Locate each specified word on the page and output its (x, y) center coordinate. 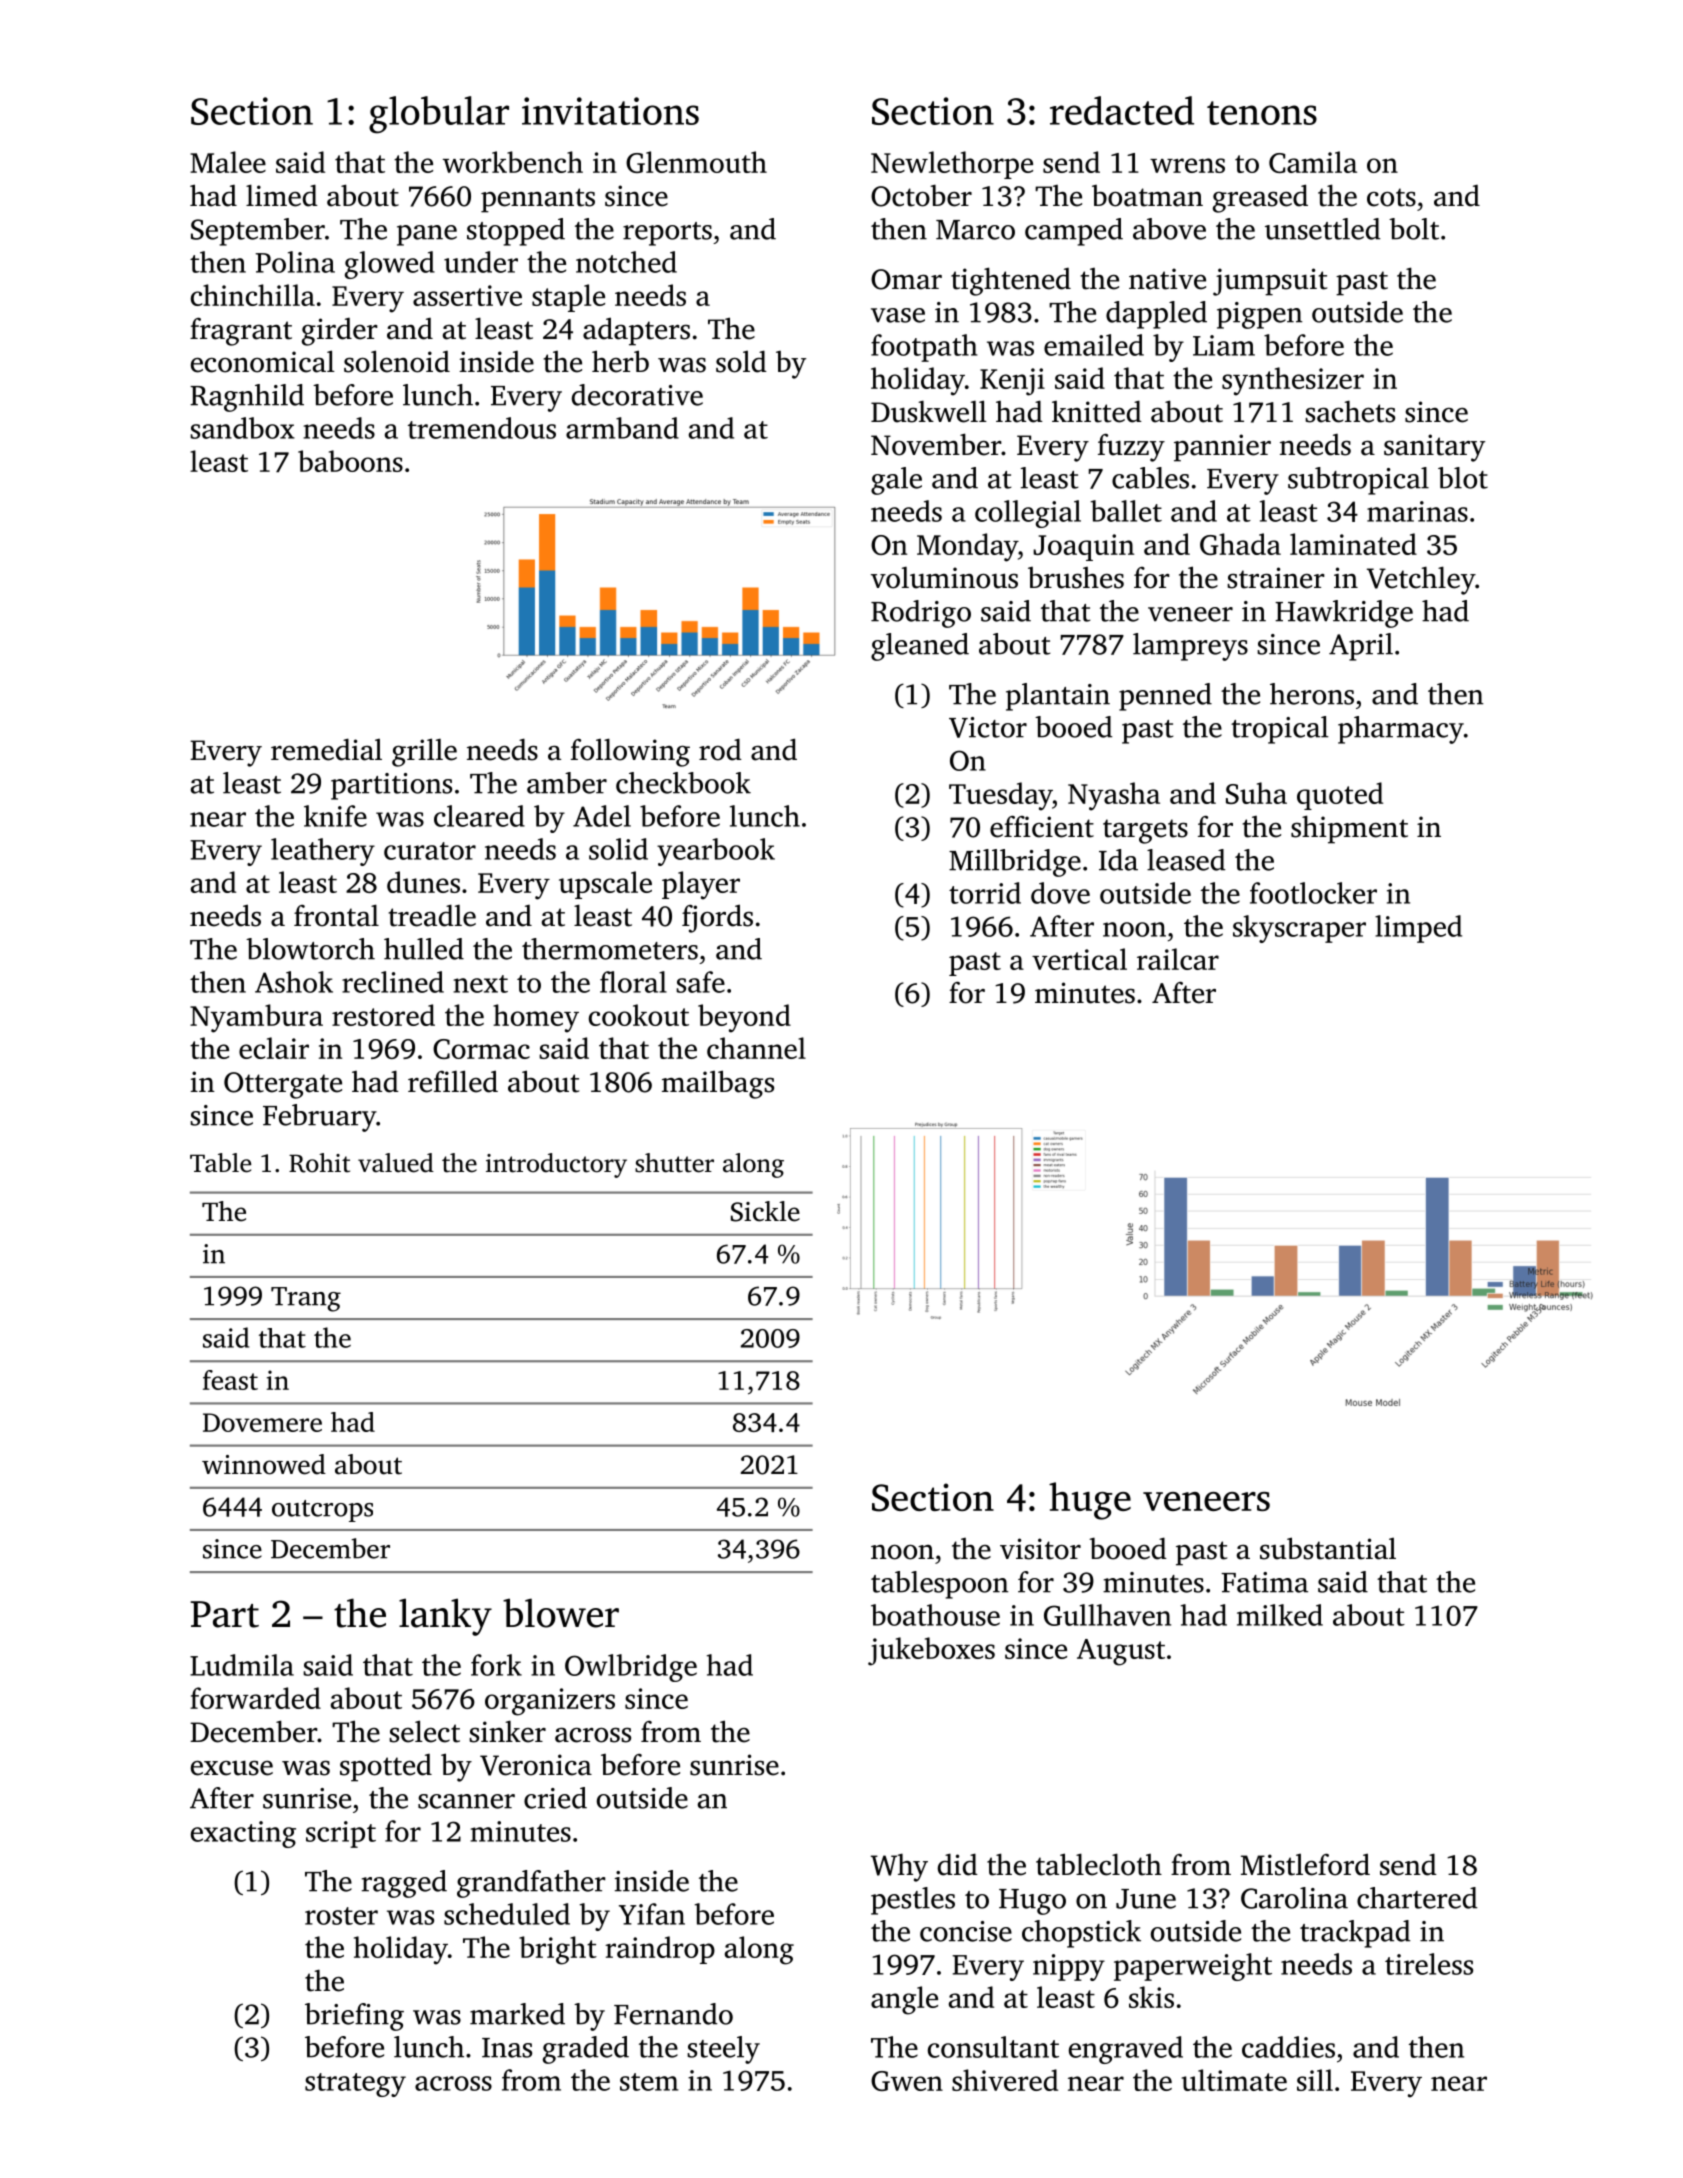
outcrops (322, 1511)
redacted (1122, 110)
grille (424, 752)
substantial (1328, 1548)
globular (439, 115)
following (630, 752)
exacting (243, 1834)
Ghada (1240, 544)
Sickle (765, 1211)
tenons (1262, 113)
